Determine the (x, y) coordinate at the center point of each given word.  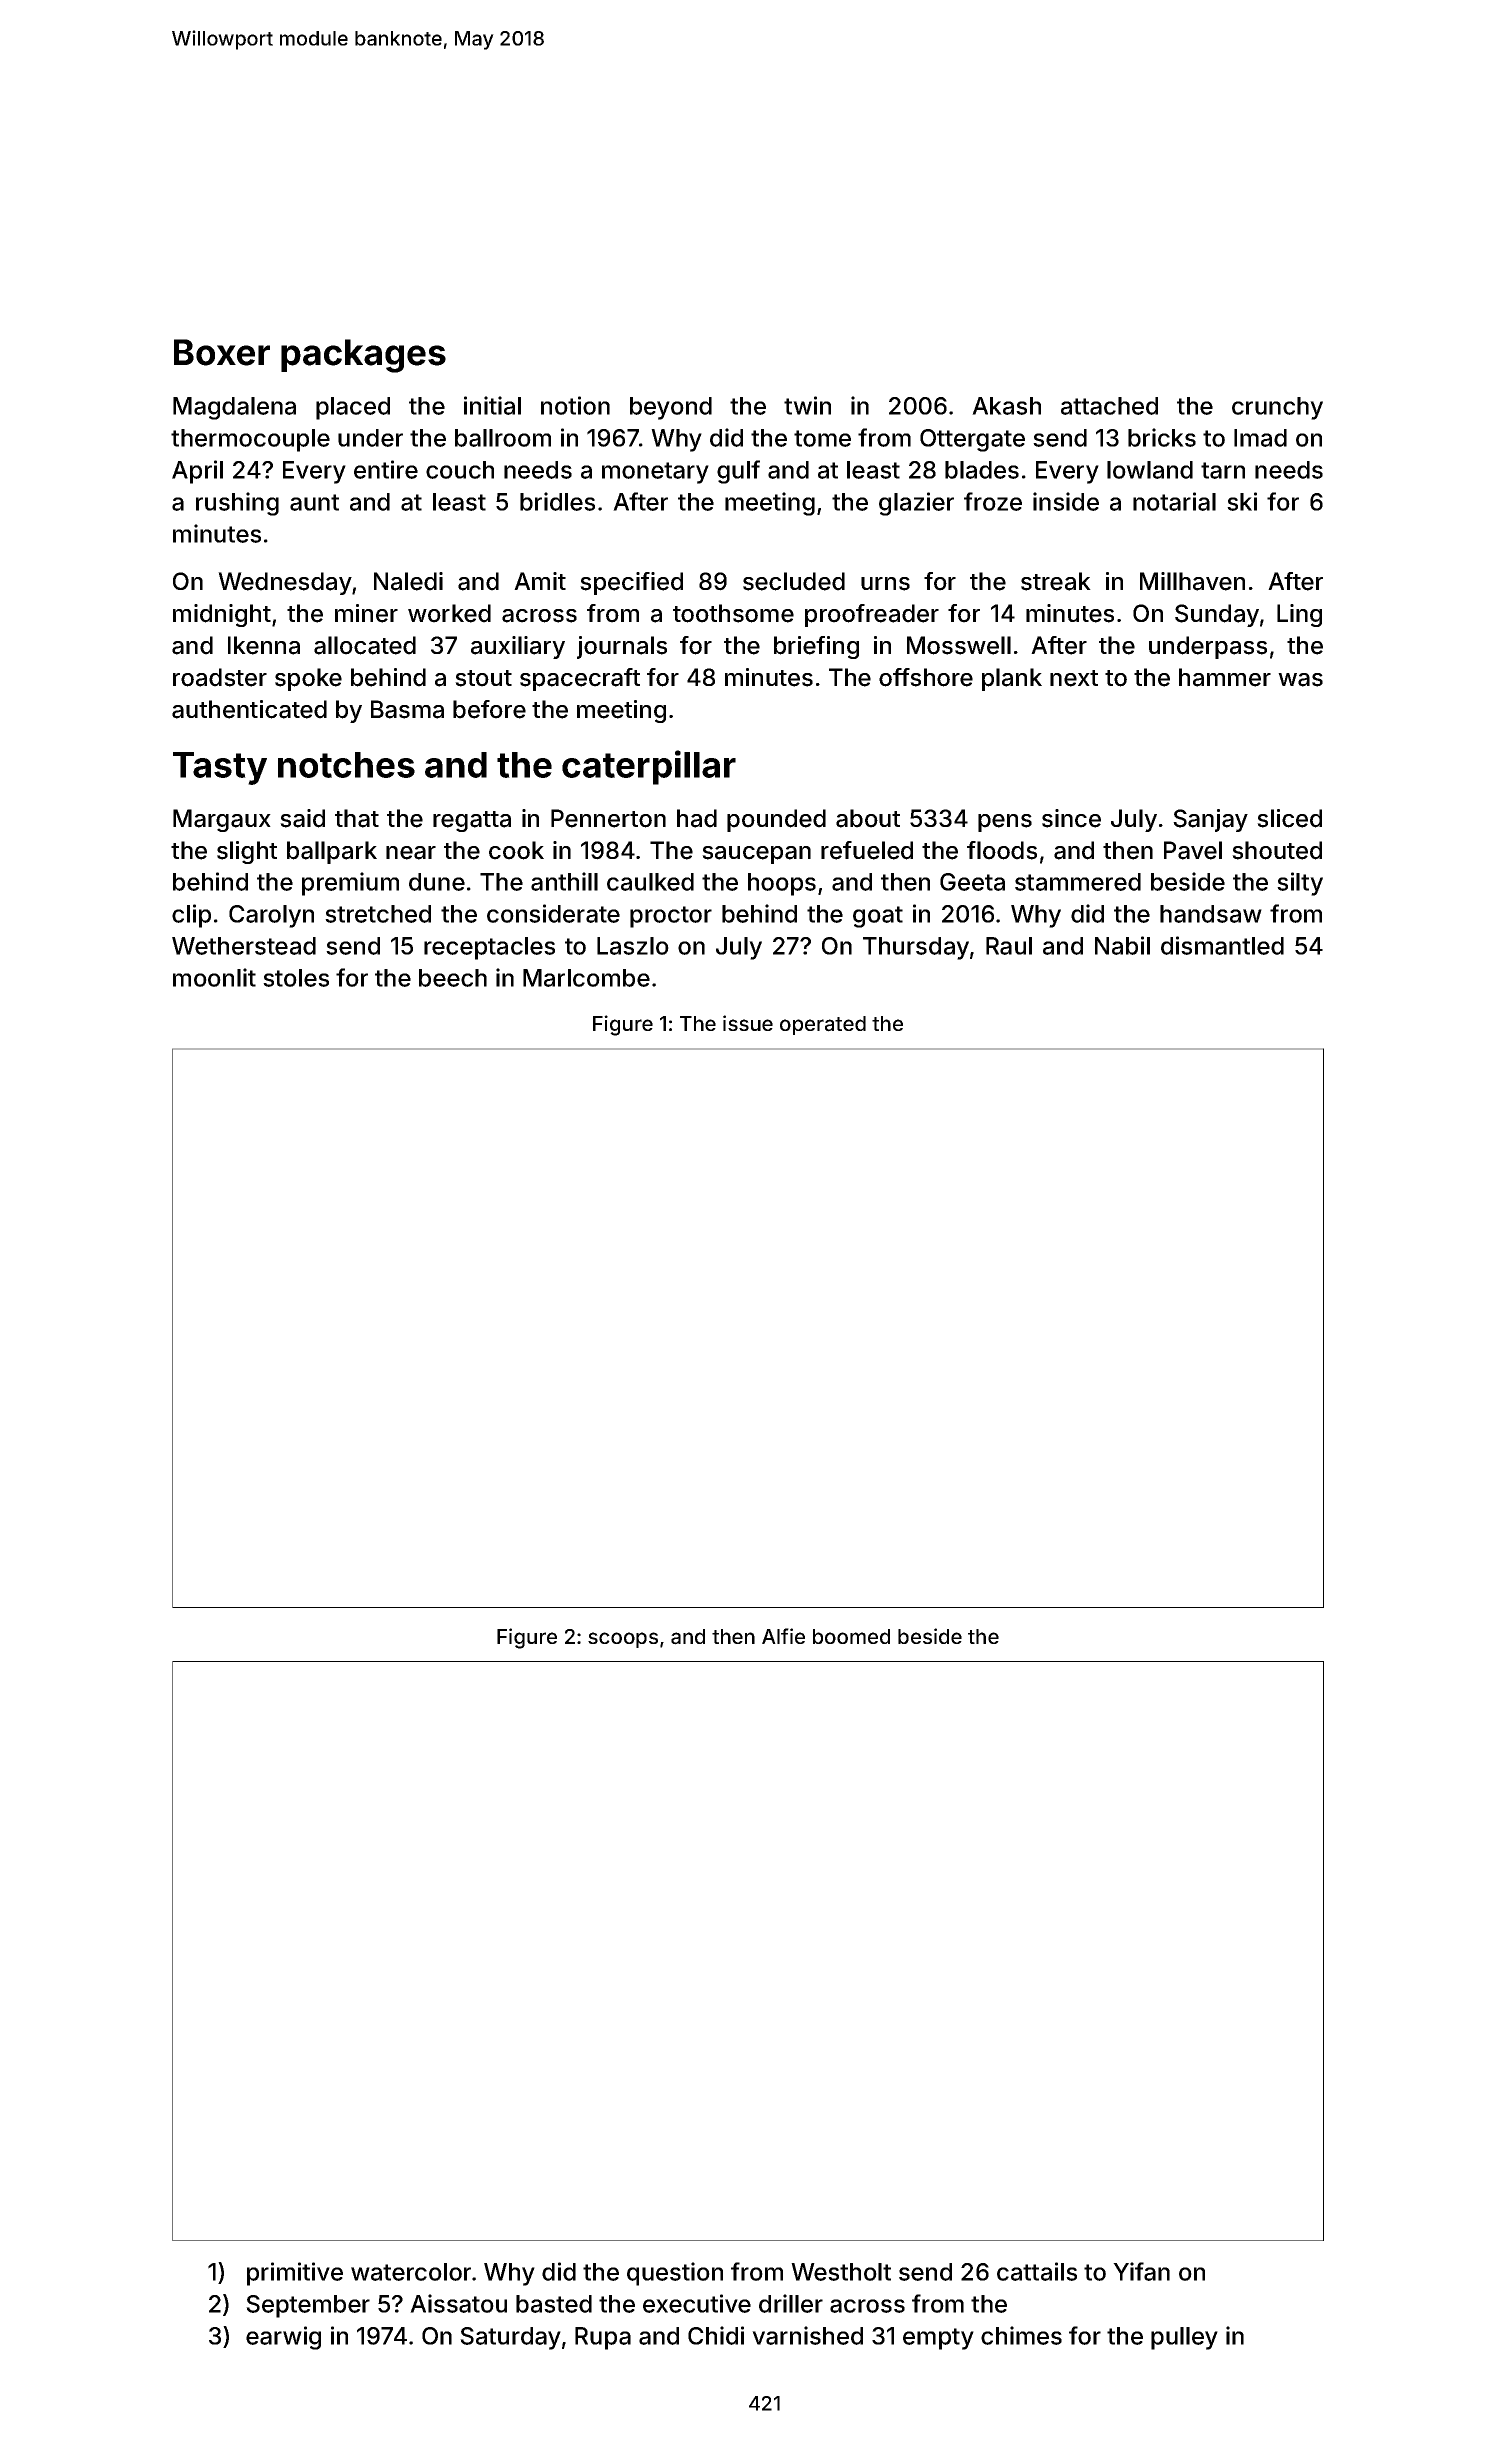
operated (823, 1025)
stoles (296, 978)
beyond (671, 408)
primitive (295, 2274)
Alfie (783, 1636)
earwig (283, 2338)
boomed (851, 1636)
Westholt (841, 2272)
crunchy (1277, 408)
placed (353, 408)
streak (1056, 581)
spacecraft (580, 679)
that (357, 818)
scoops (623, 1640)
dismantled (1222, 945)
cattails (1037, 2271)
